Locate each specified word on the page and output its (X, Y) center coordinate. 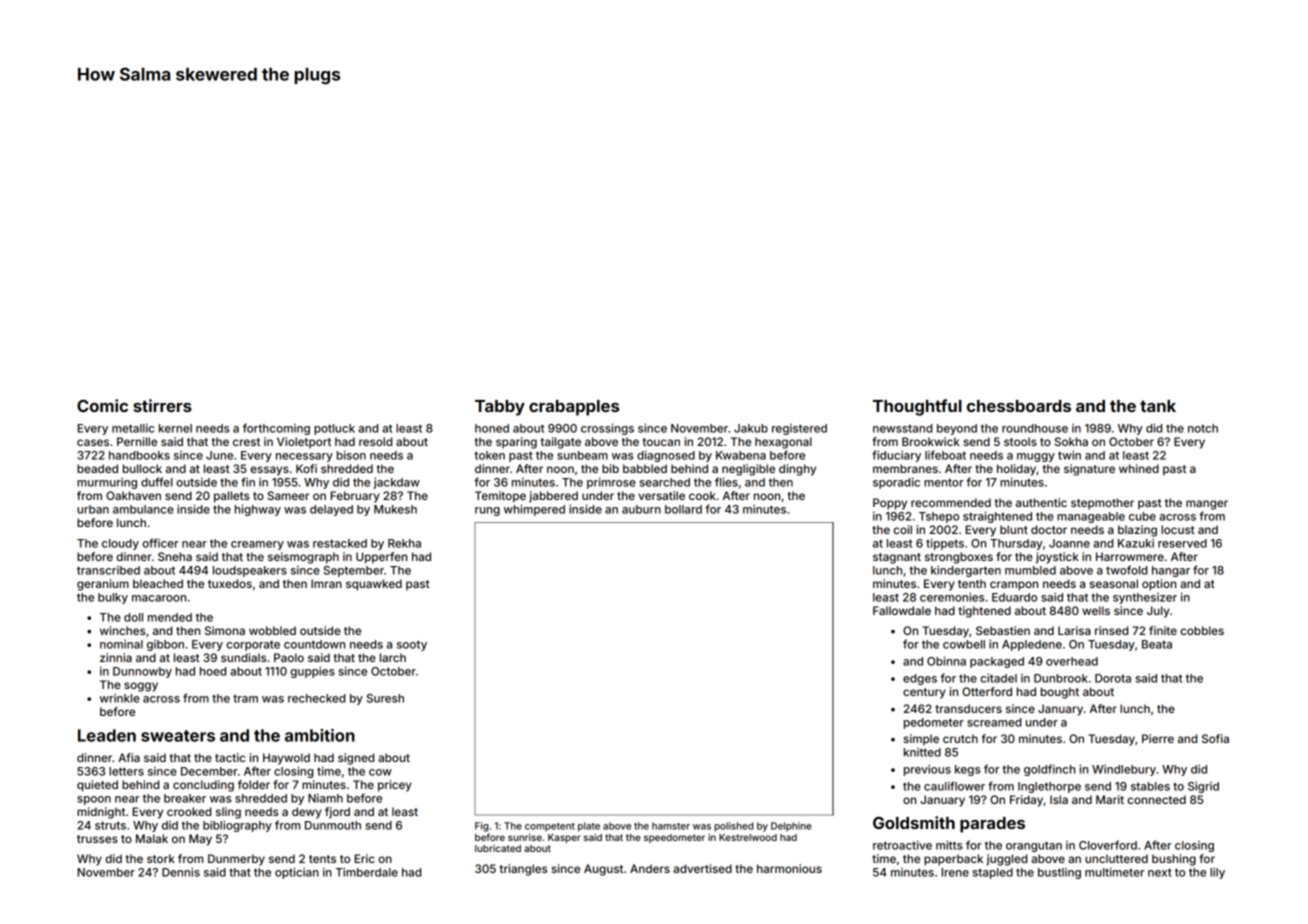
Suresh (385, 698)
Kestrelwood (748, 837)
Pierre (1158, 738)
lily (1217, 873)
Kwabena (741, 455)
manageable (1091, 517)
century (924, 693)
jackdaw (396, 483)
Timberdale (367, 872)
